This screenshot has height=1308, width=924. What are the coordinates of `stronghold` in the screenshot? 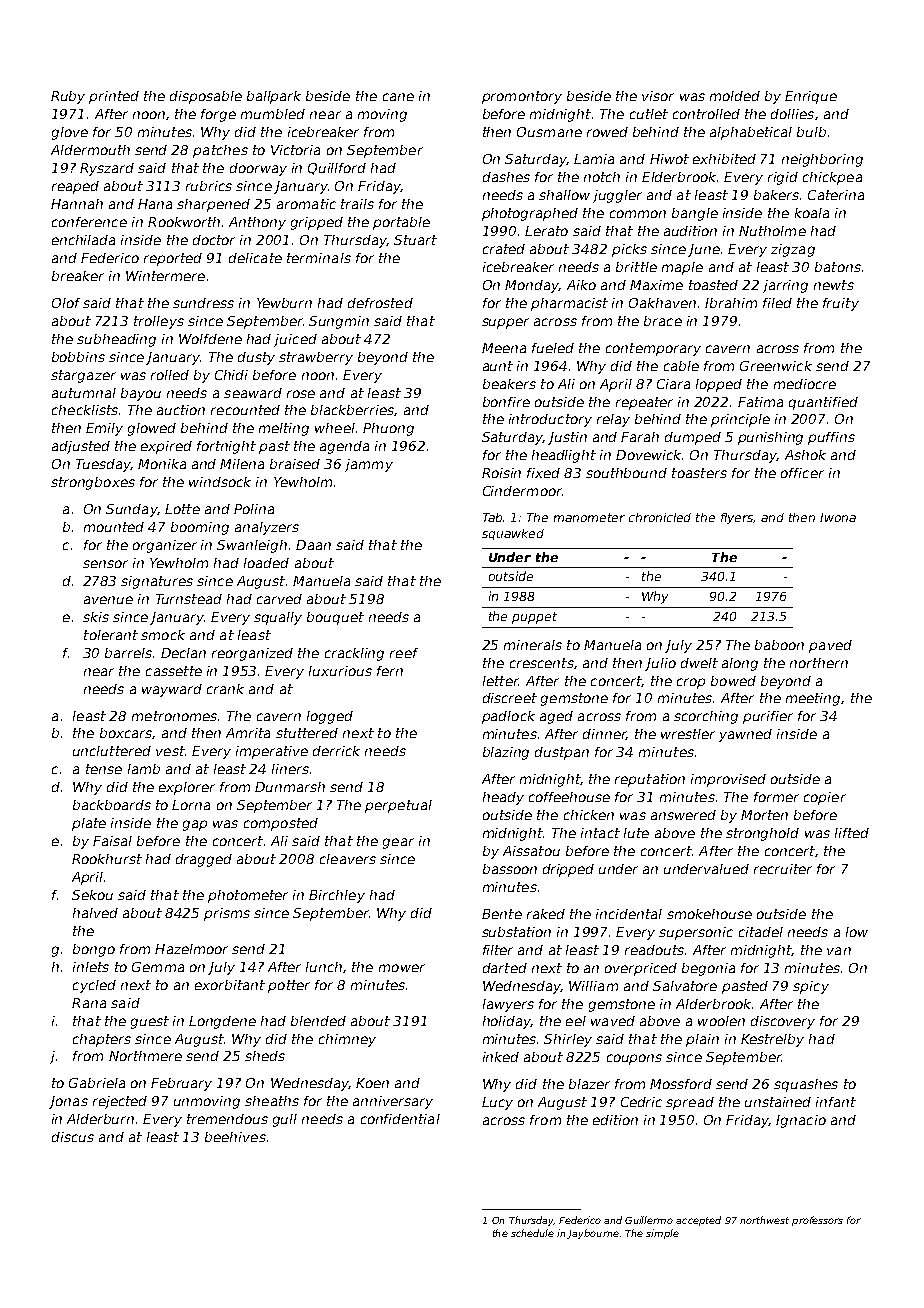 It's located at (762, 834).
